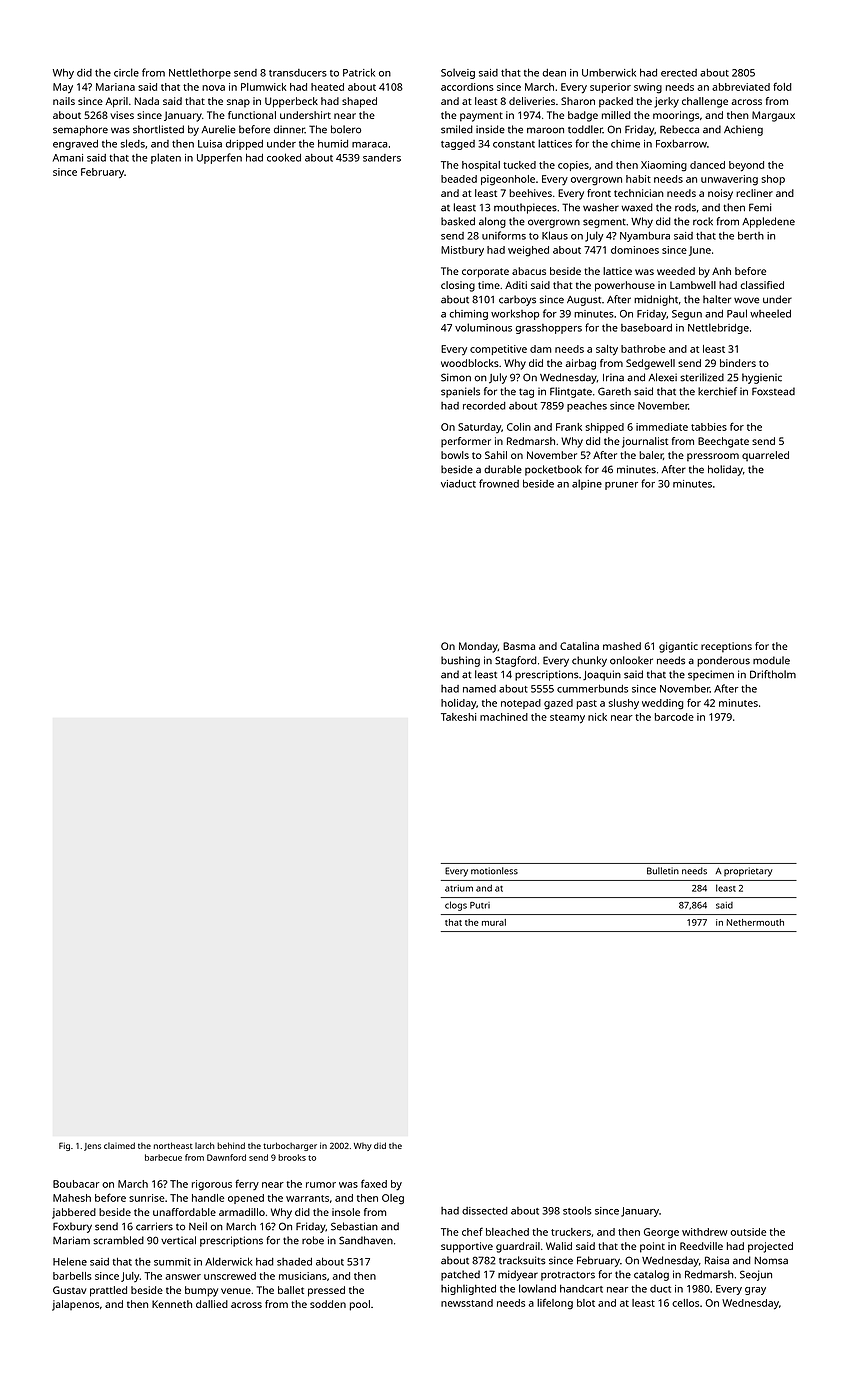 This screenshot has width=849, height=1400. What do you see at coordinates (519, 427) in the screenshot?
I see `Colin` at bounding box center [519, 427].
